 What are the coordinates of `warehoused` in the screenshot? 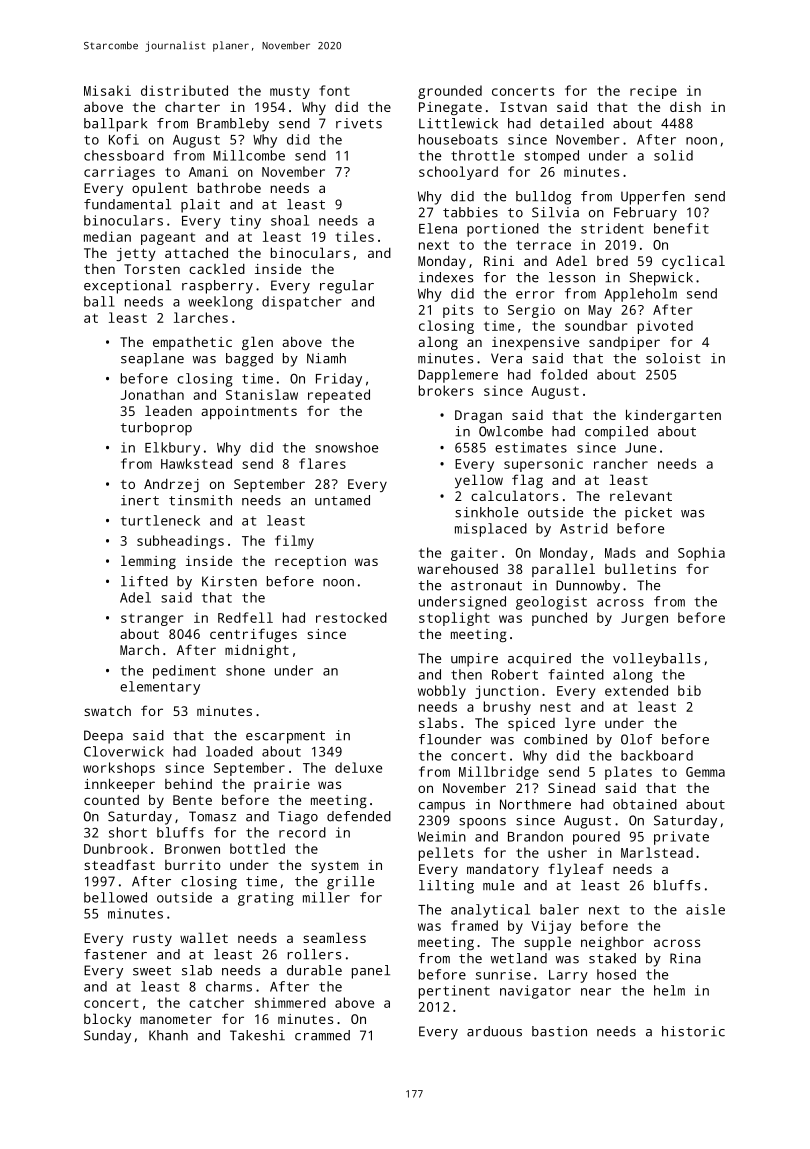 It's located at (458, 569).
